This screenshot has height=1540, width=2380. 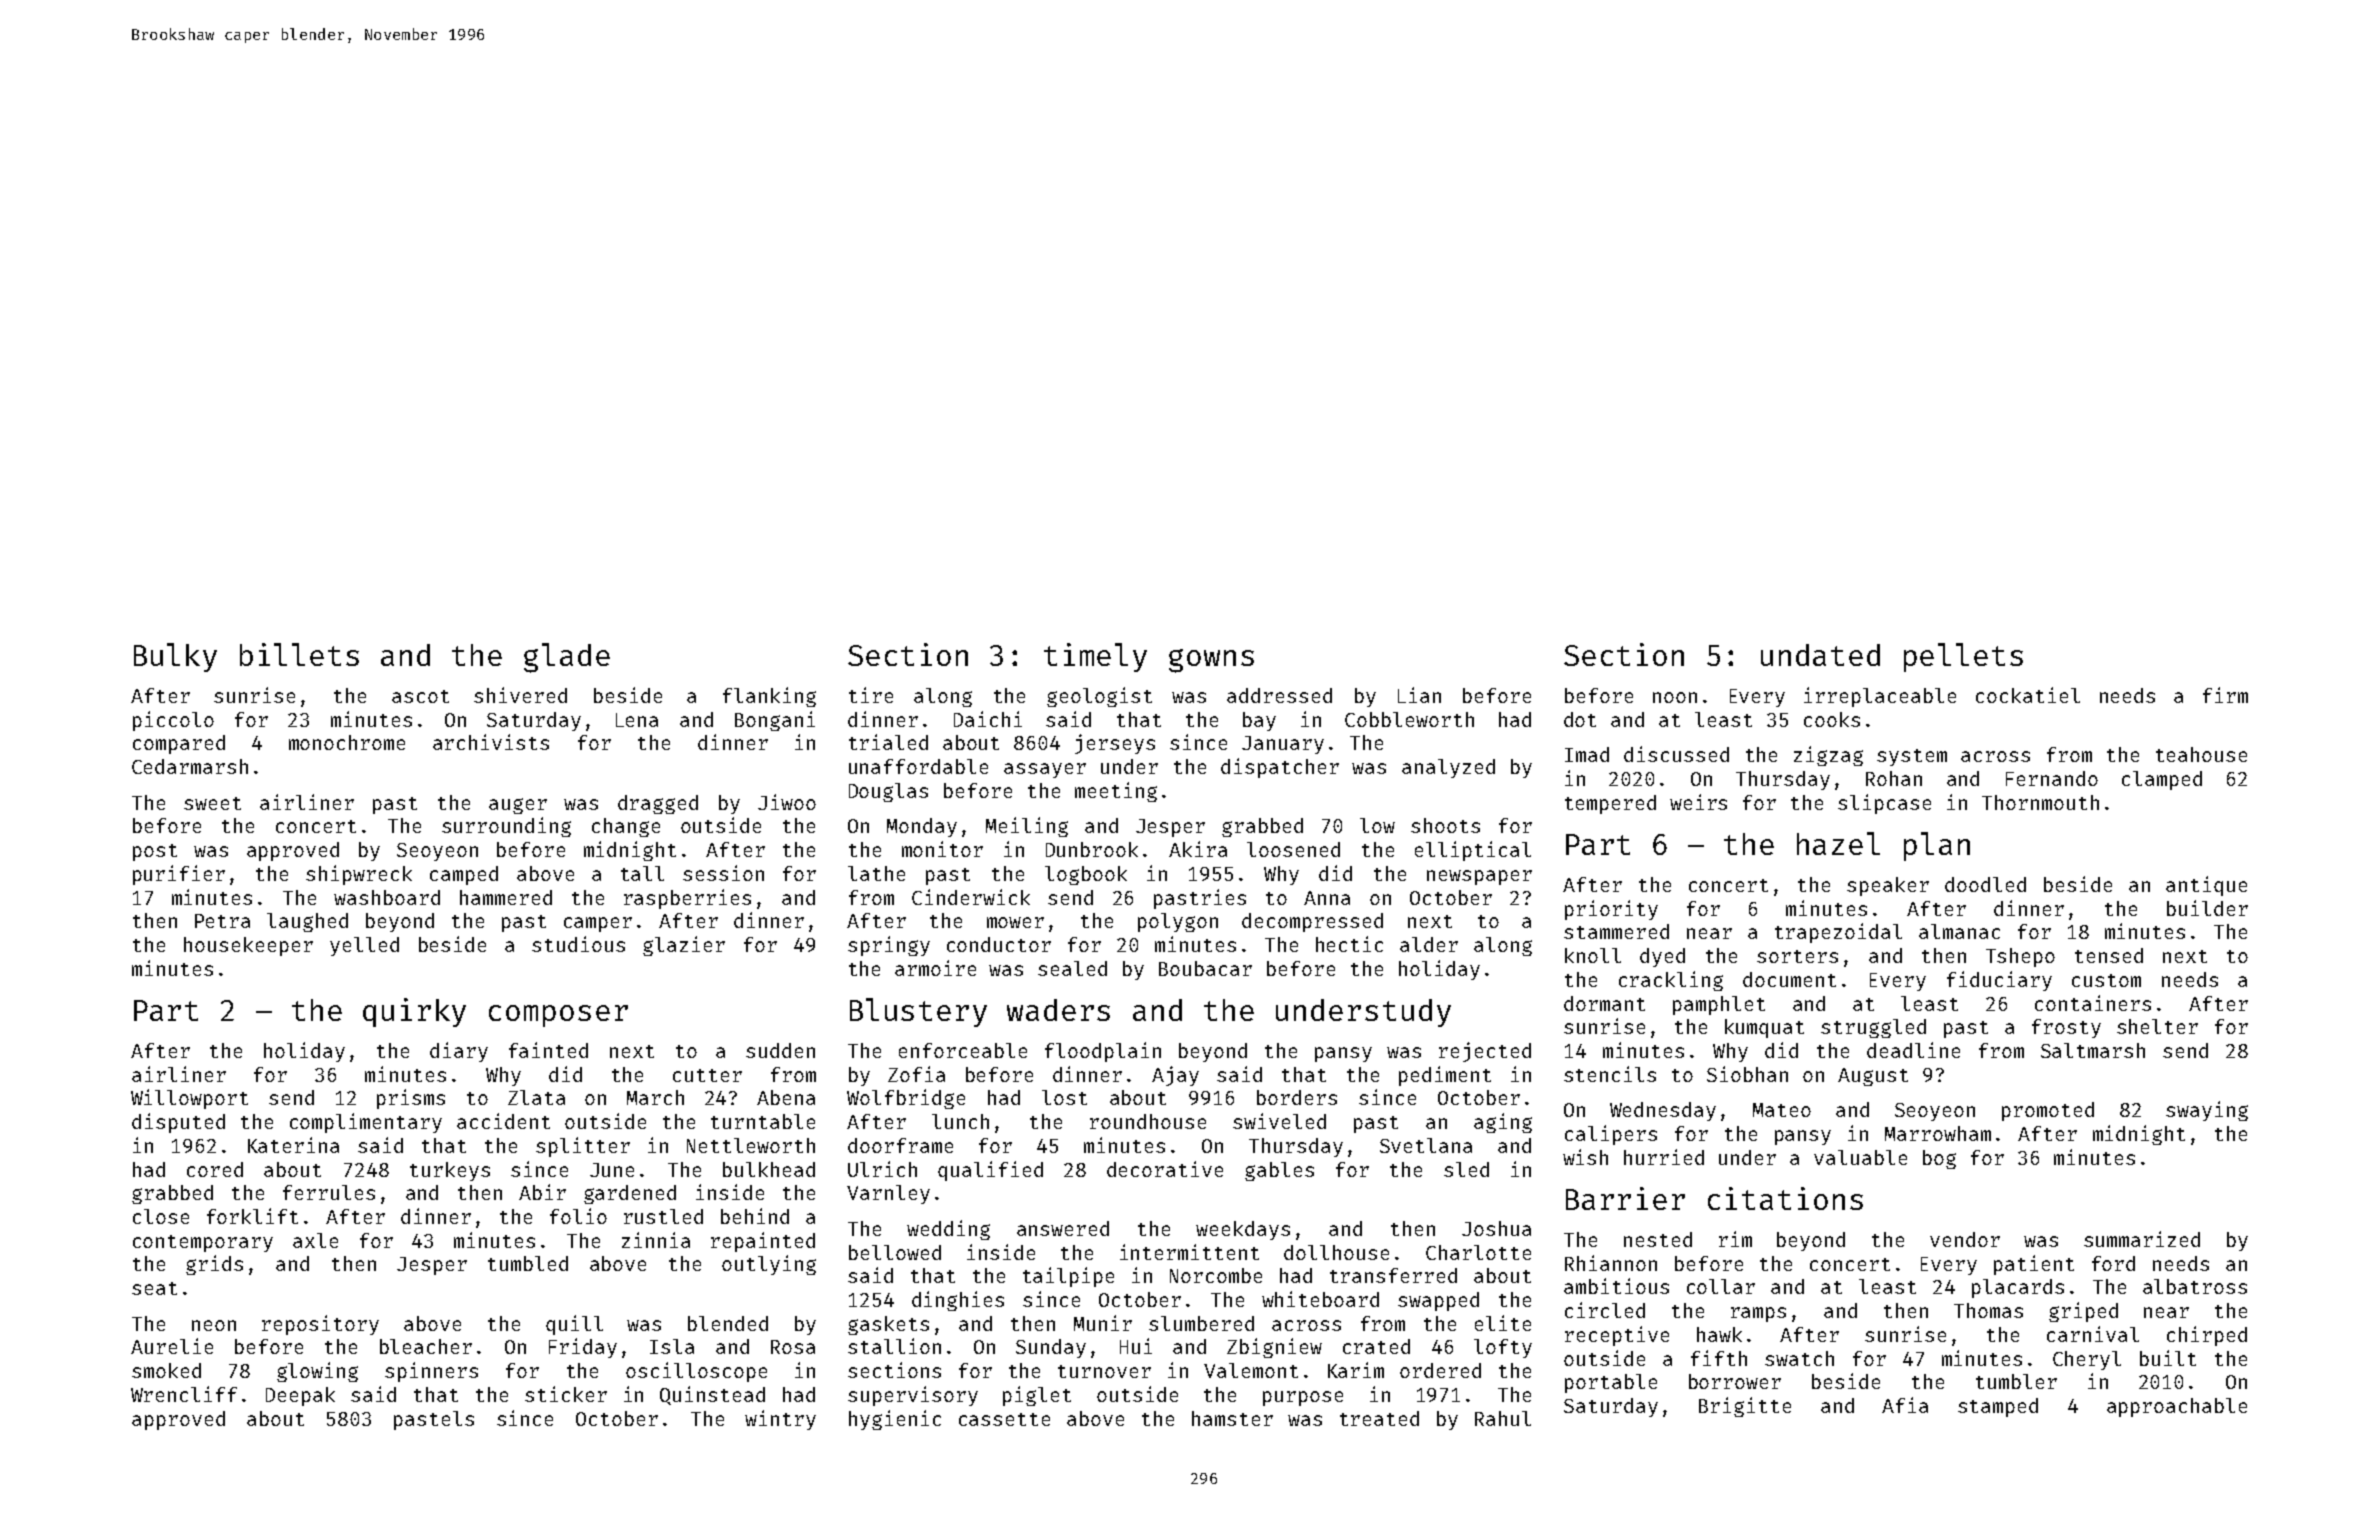 What do you see at coordinates (2106, 980) in the screenshot?
I see `custom` at bounding box center [2106, 980].
